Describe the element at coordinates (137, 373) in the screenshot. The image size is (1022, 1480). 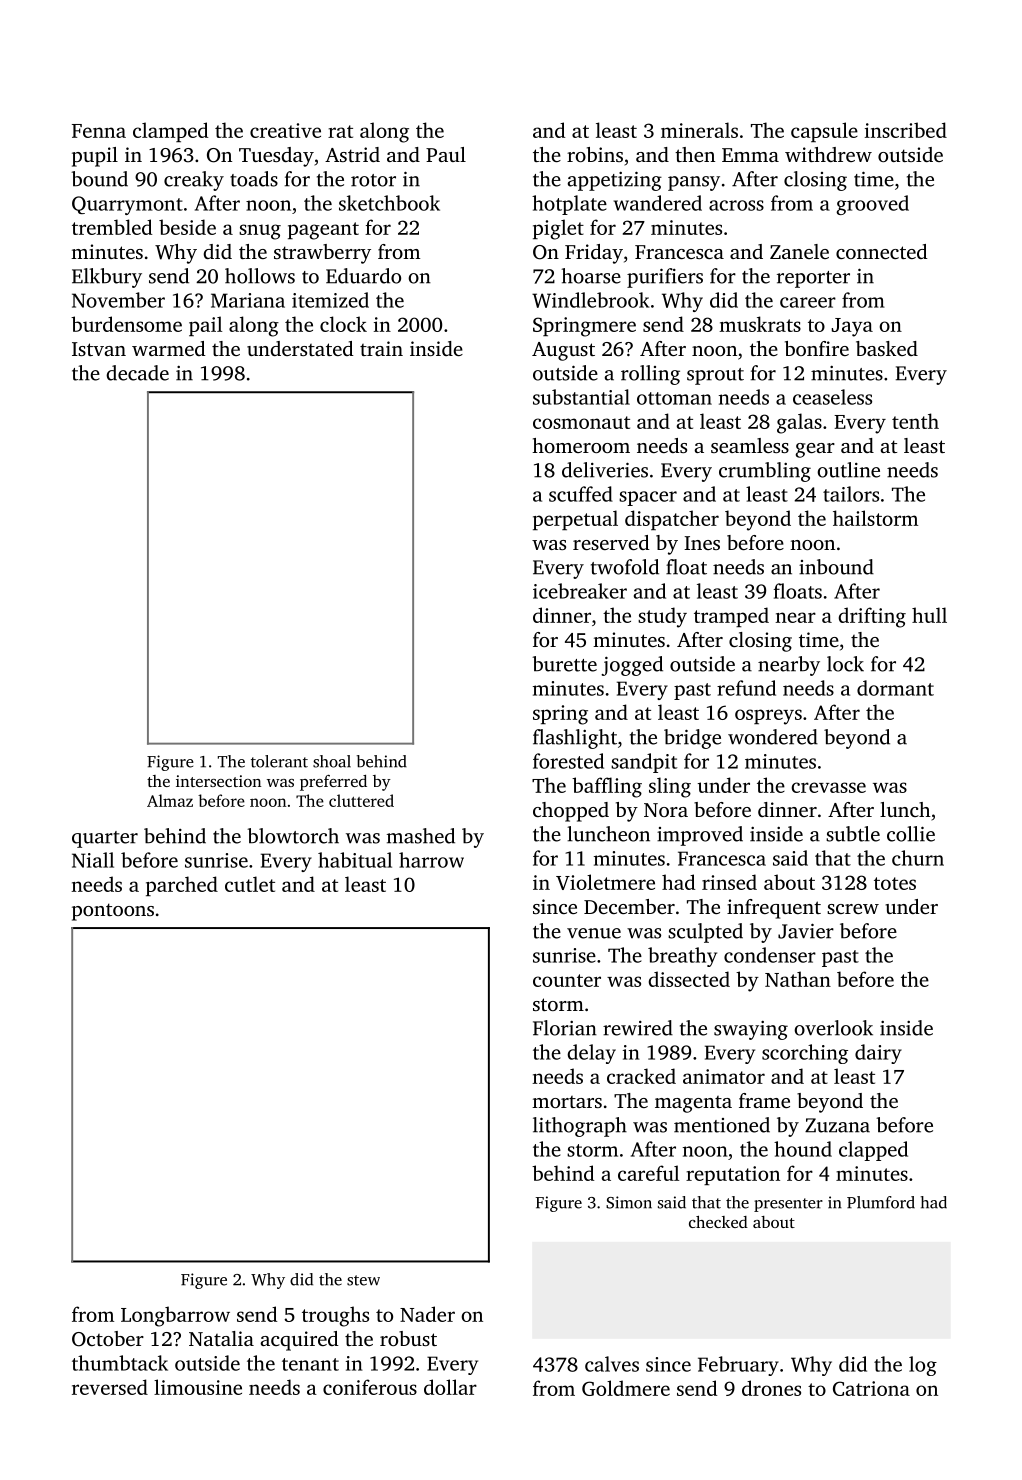
I see `decade` at that location.
